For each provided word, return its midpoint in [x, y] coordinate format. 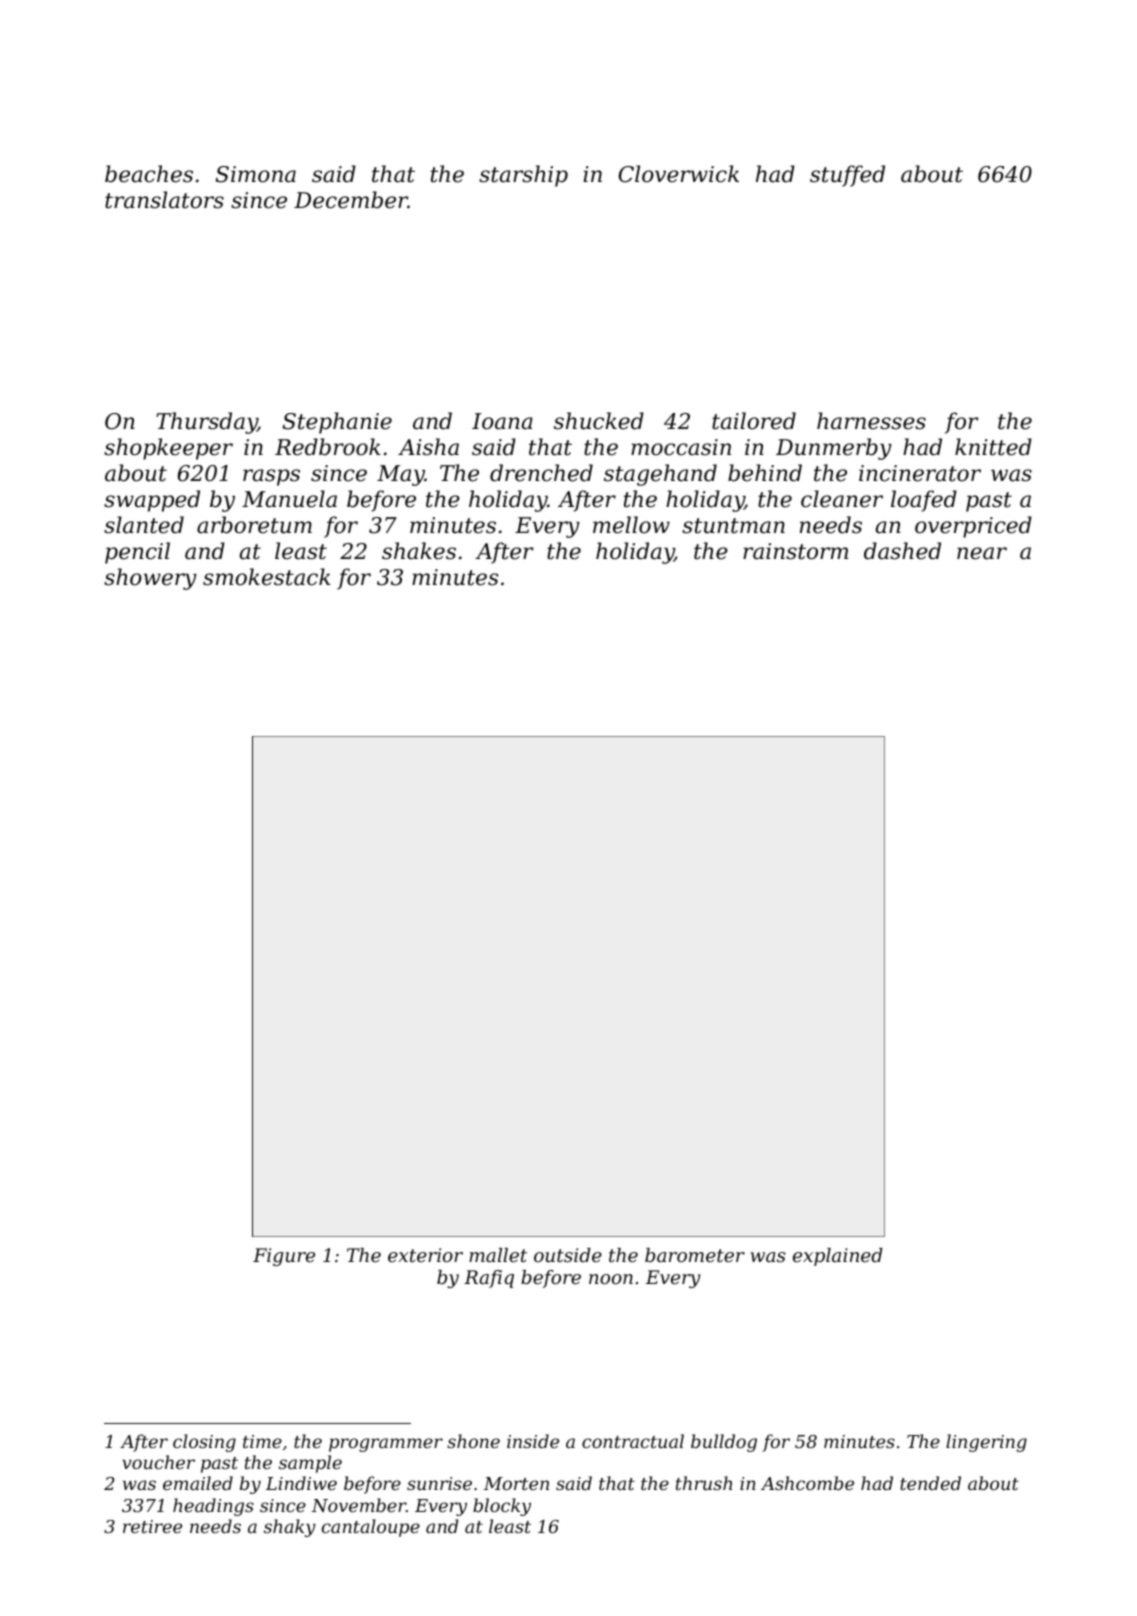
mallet [498, 1255]
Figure [284, 1257]
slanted [144, 525]
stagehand [660, 475]
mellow [631, 525]
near [982, 553]
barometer [695, 1255]
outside [568, 1255]
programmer [386, 1445]
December [351, 200]
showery [150, 579]
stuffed [847, 176]
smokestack [267, 577]
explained [838, 1257]
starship [523, 176]
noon [611, 1279]
